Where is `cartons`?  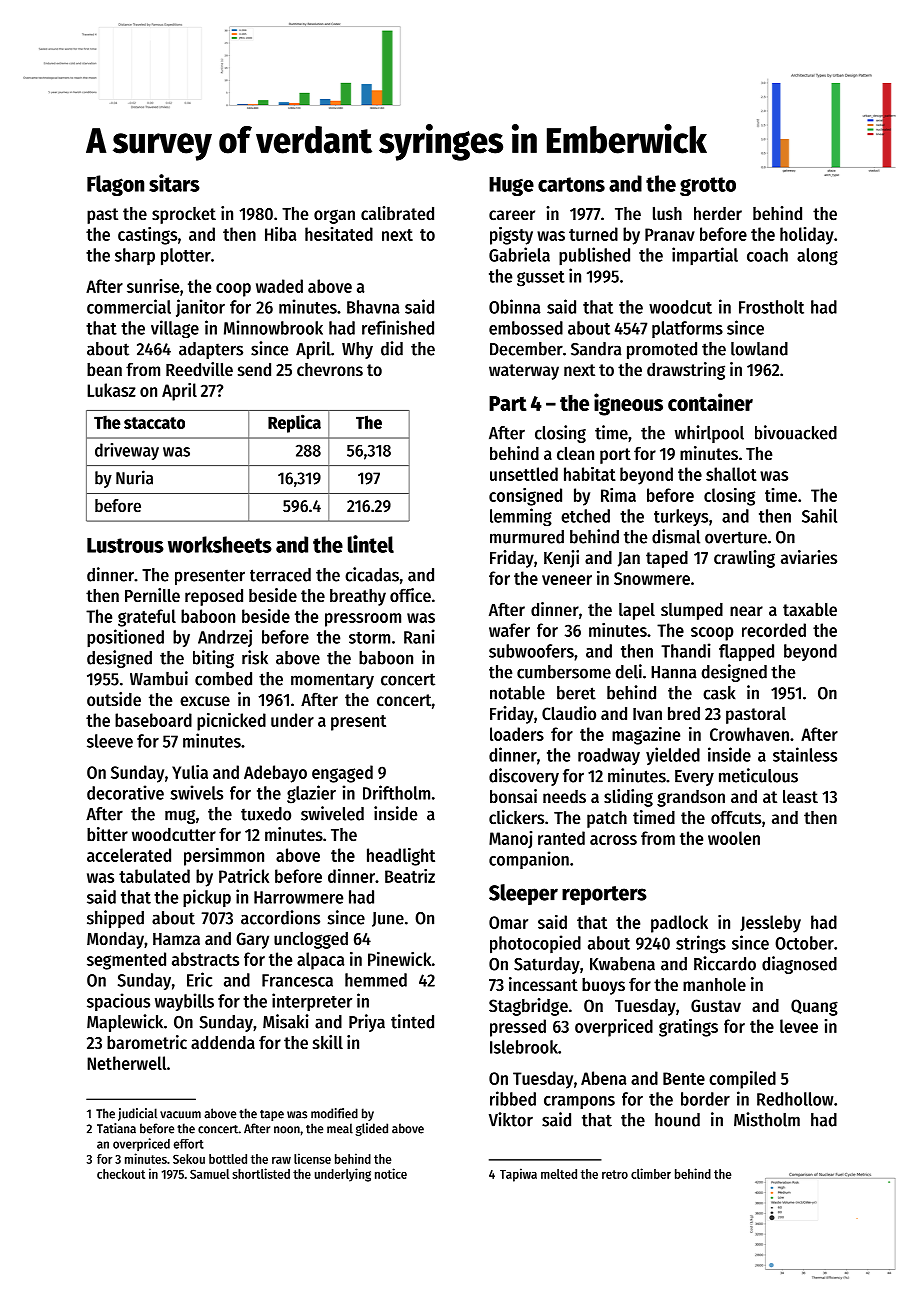
cartons is located at coordinates (571, 184).
